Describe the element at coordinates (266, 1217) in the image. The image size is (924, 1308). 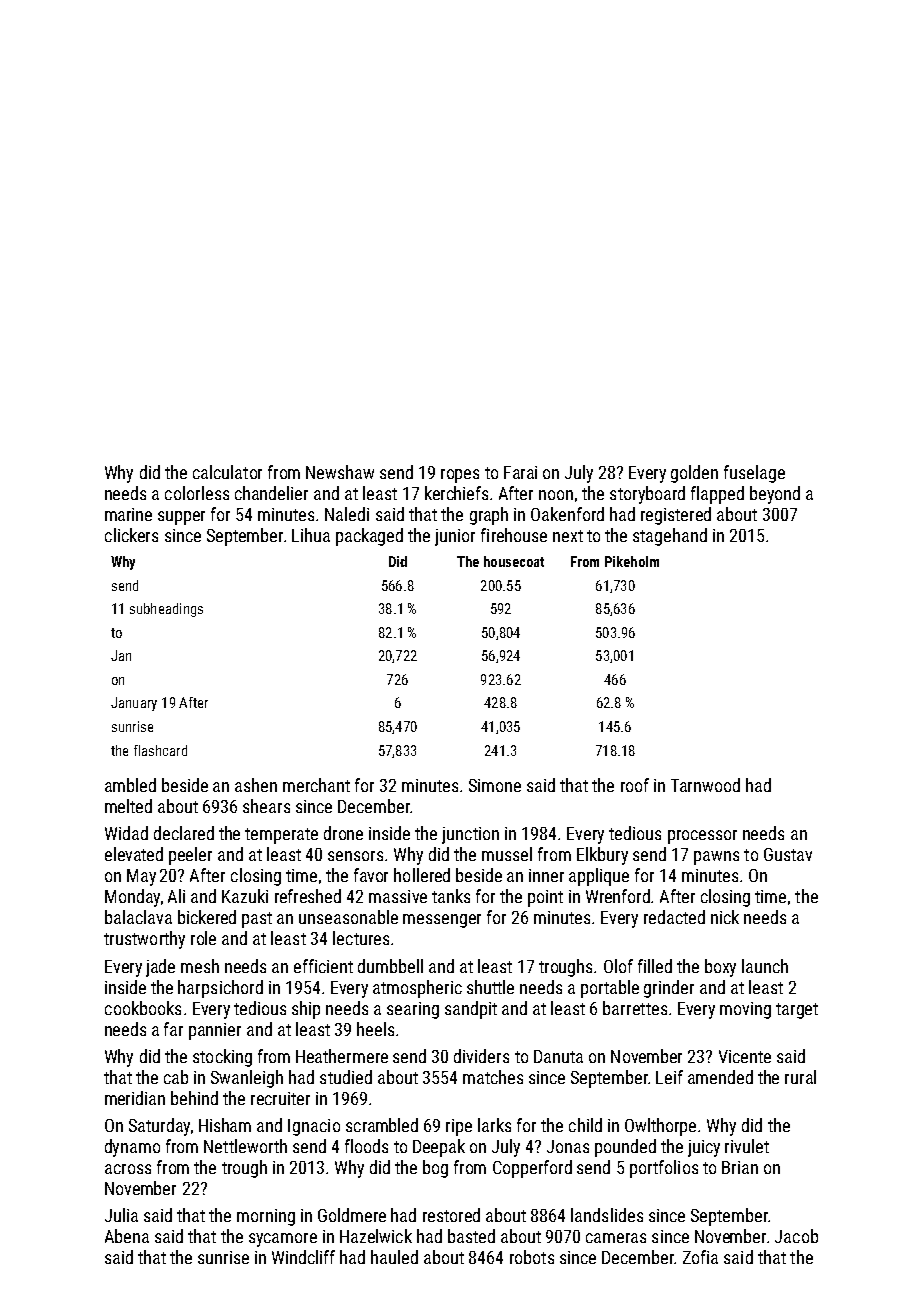
I see `morning` at that location.
